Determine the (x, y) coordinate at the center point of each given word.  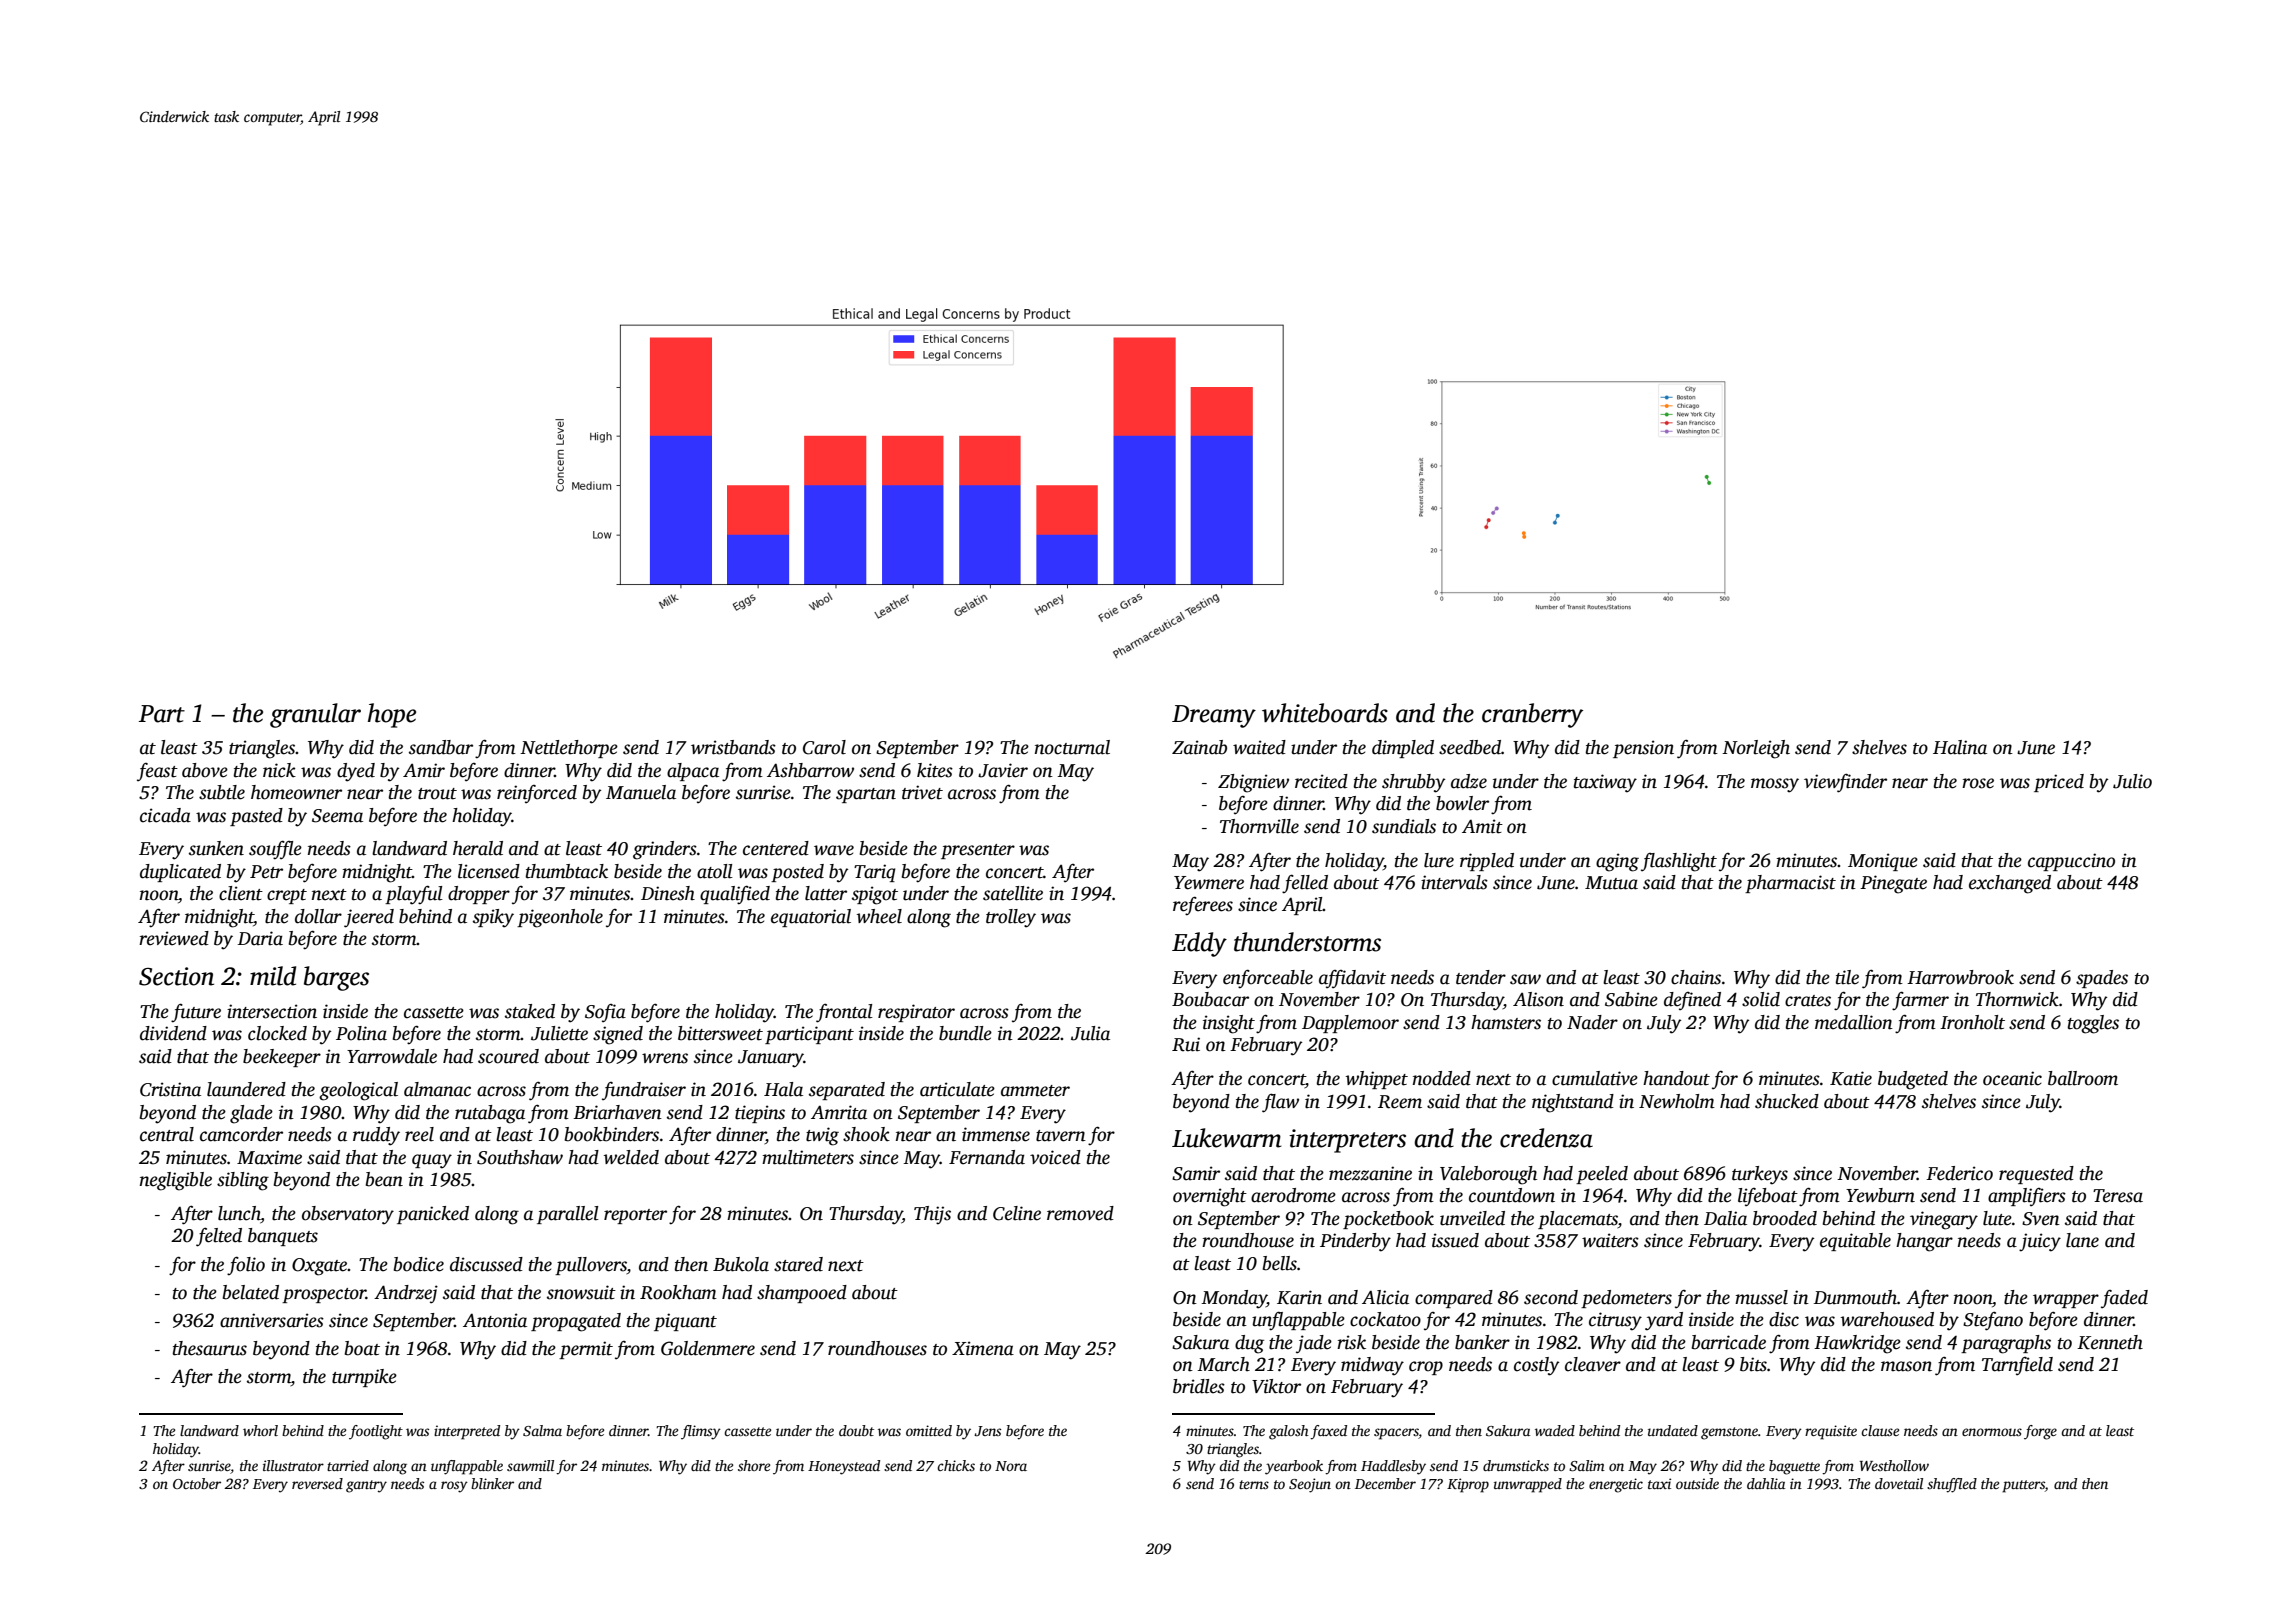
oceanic (2012, 1078)
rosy (454, 1487)
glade (251, 1114)
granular (315, 715)
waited (1259, 747)
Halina (1960, 747)
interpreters (1347, 1141)
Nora (1011, 1466)
